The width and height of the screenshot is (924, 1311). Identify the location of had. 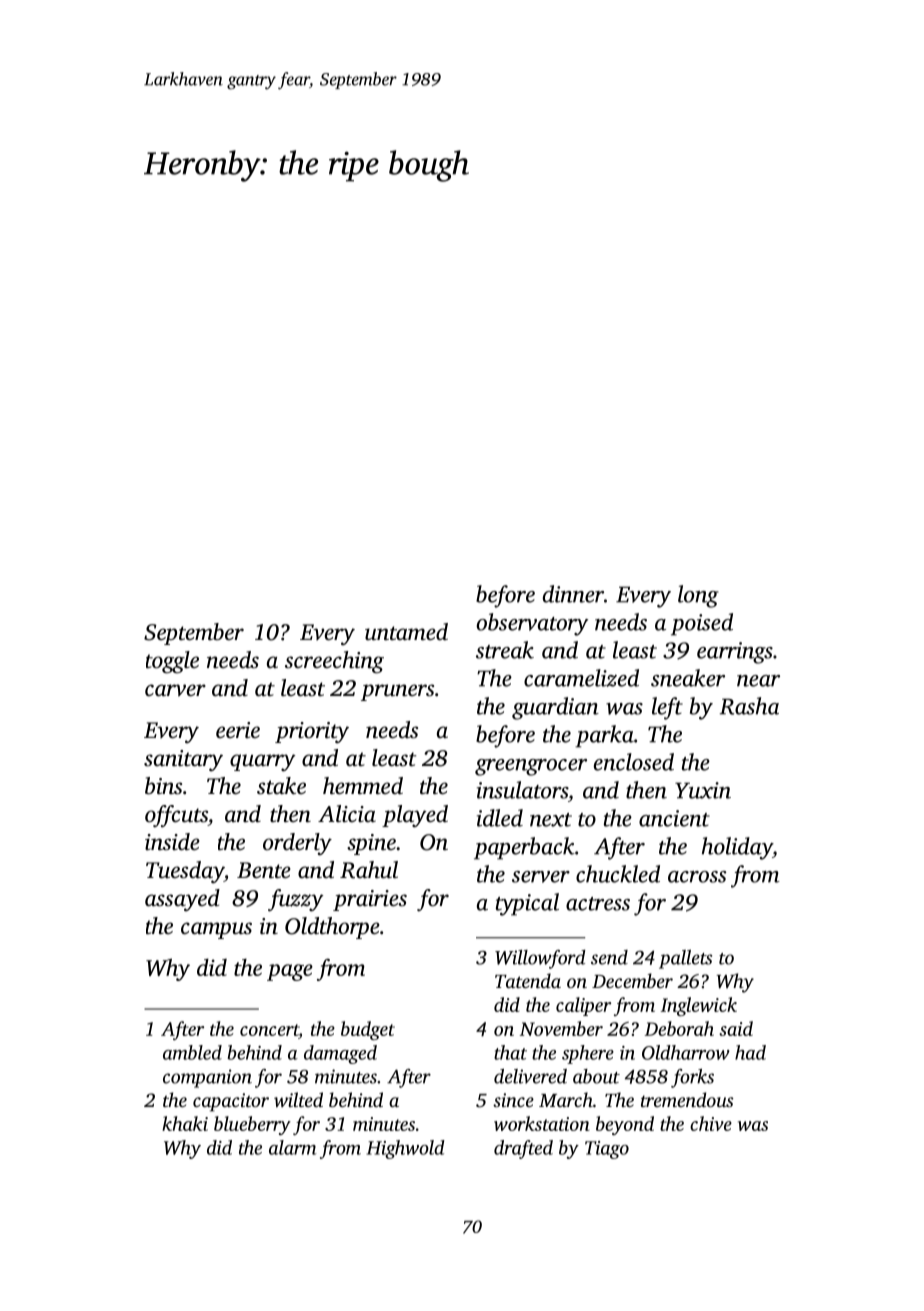
(750, 1052).
